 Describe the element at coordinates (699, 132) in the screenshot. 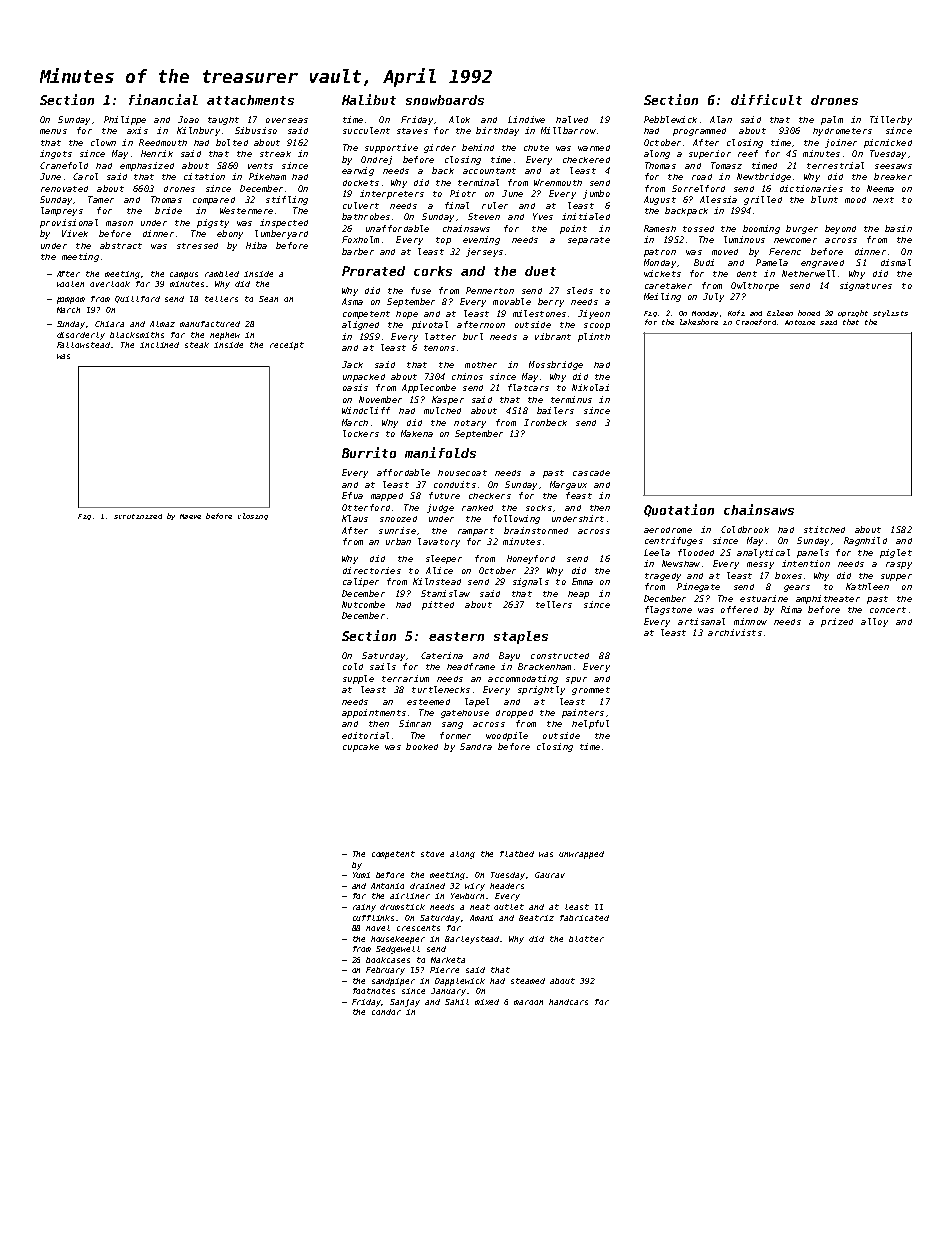

I see `programmed` at that location.
